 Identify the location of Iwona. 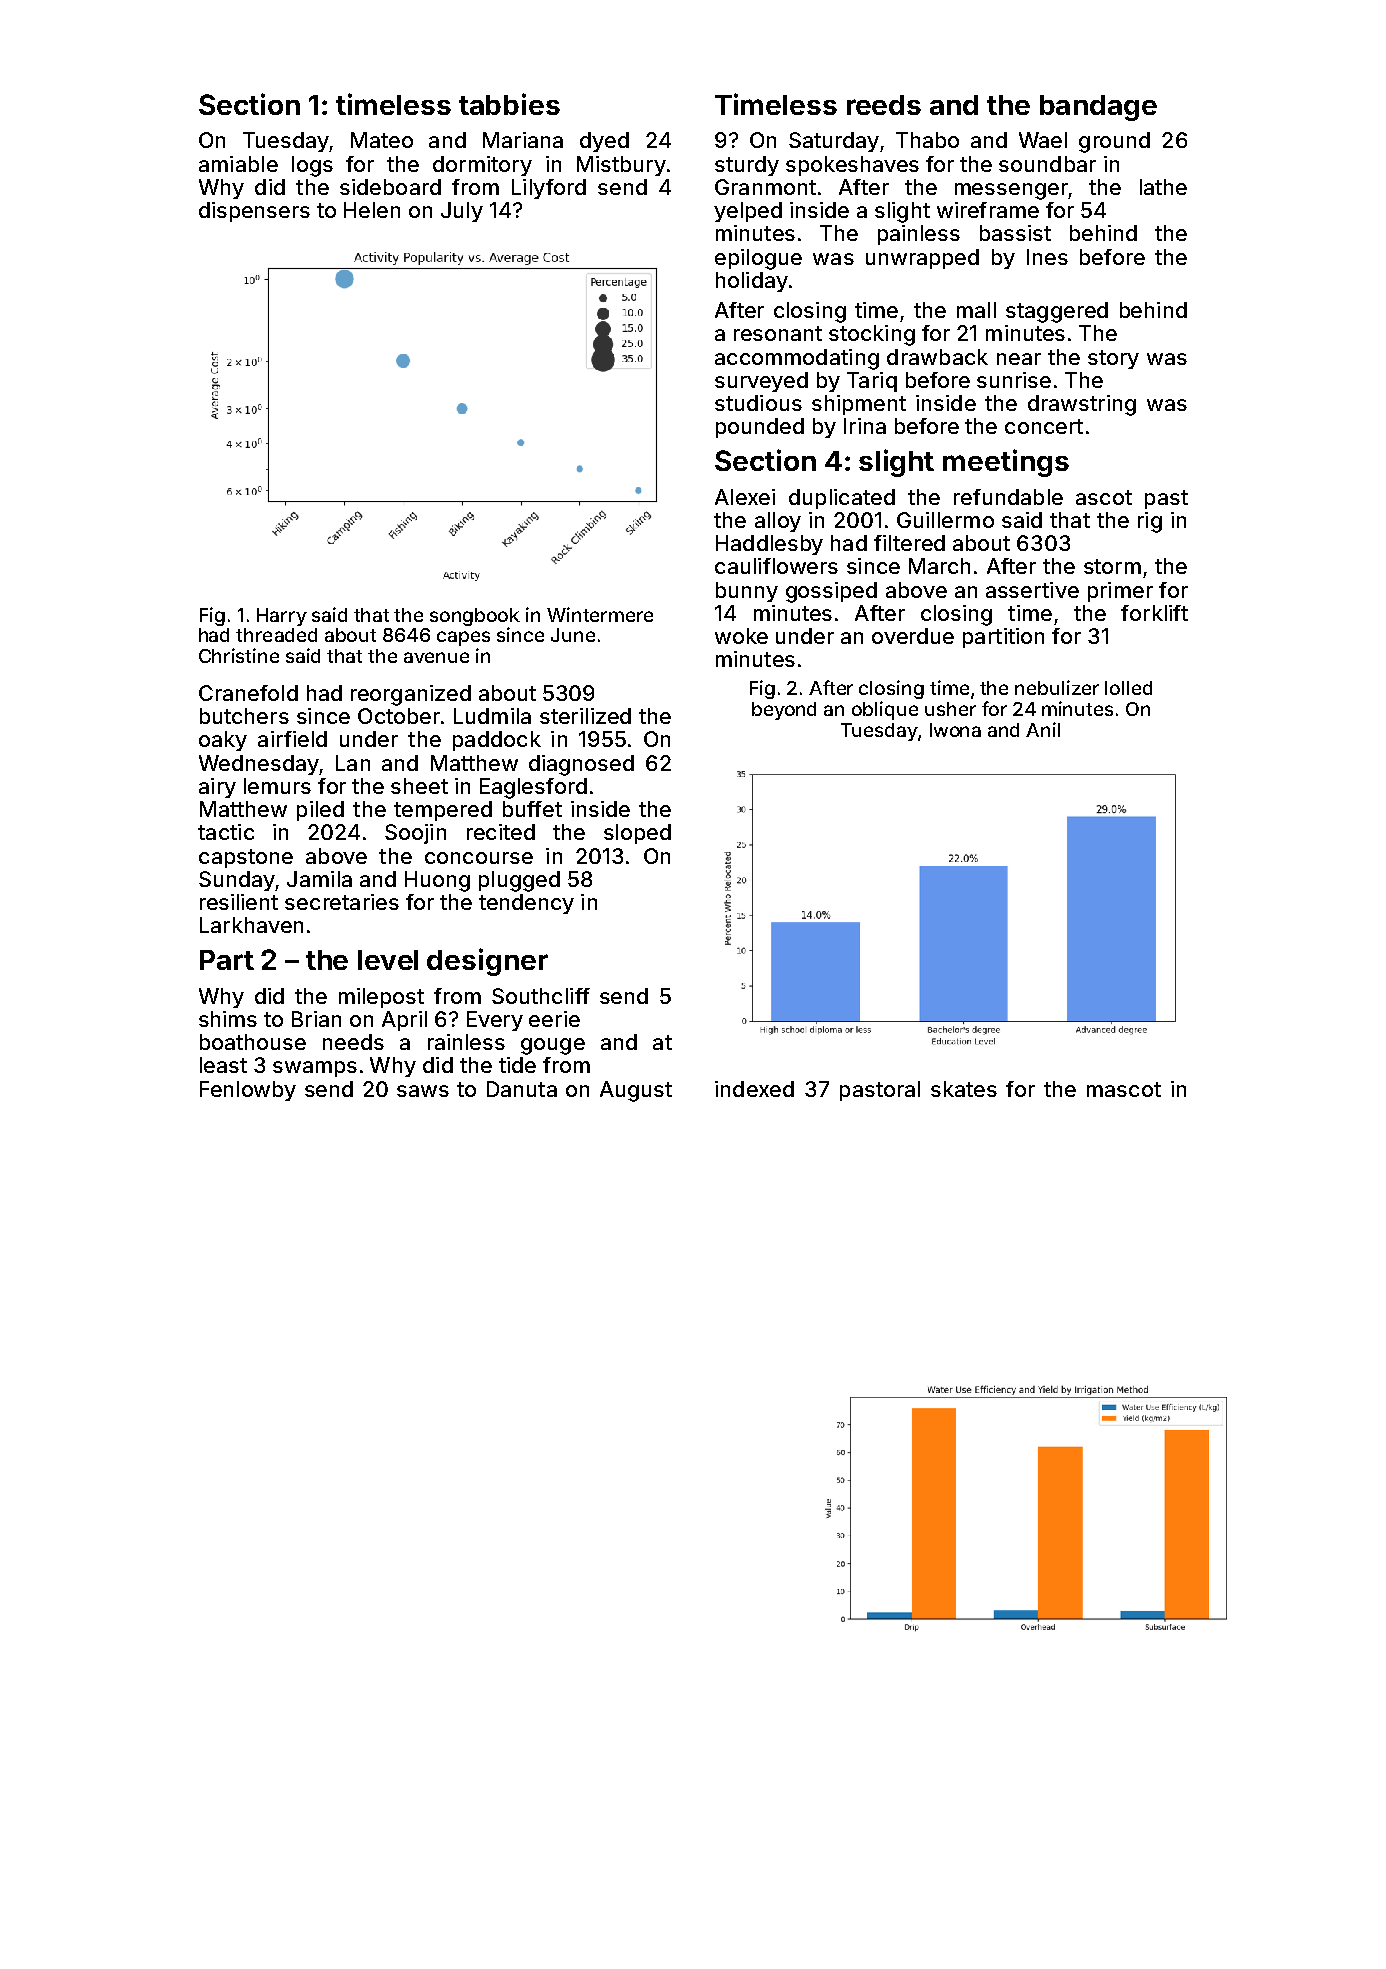
(955, 730).
